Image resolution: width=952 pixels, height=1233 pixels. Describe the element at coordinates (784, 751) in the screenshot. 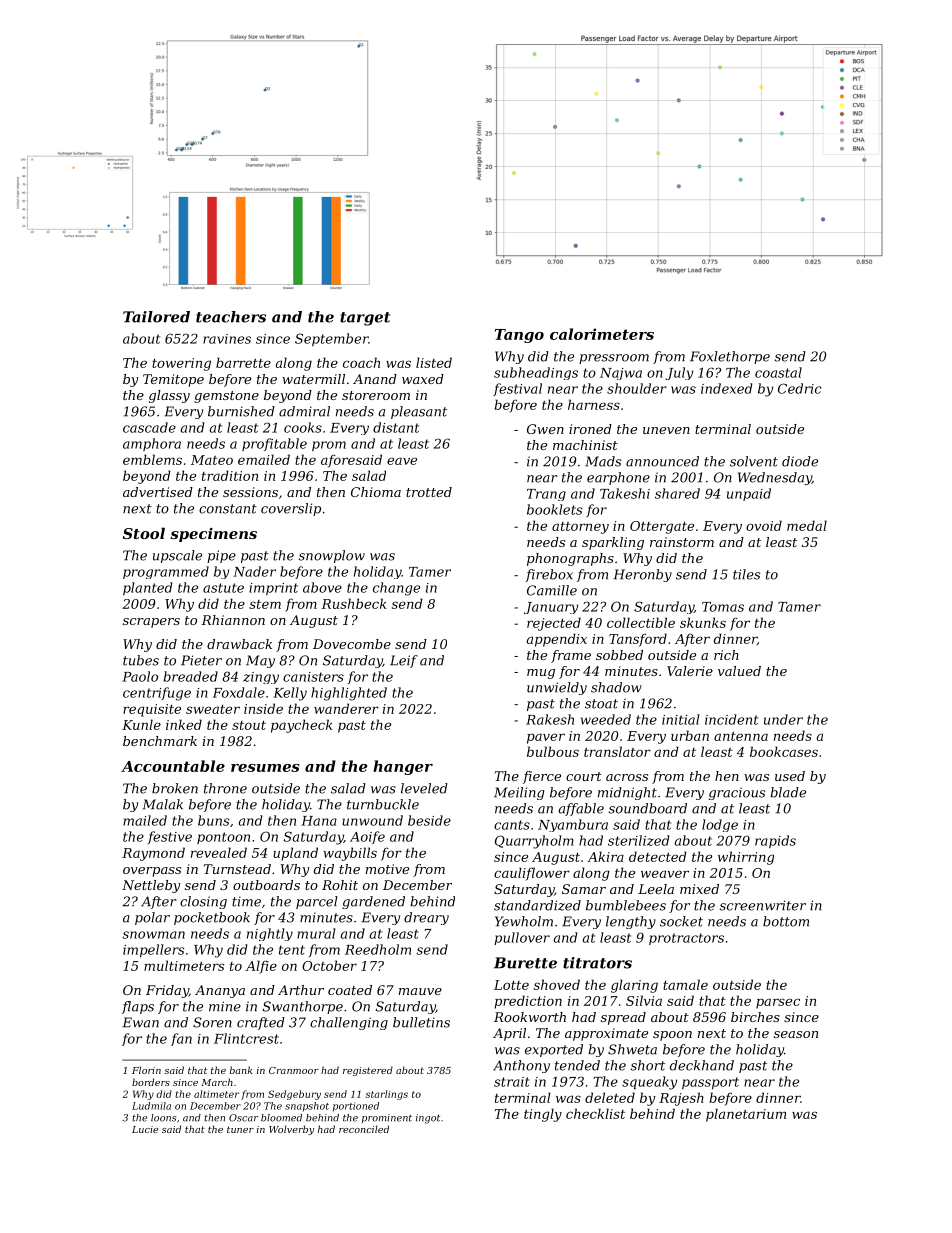

I see `bookcases` at that location.
